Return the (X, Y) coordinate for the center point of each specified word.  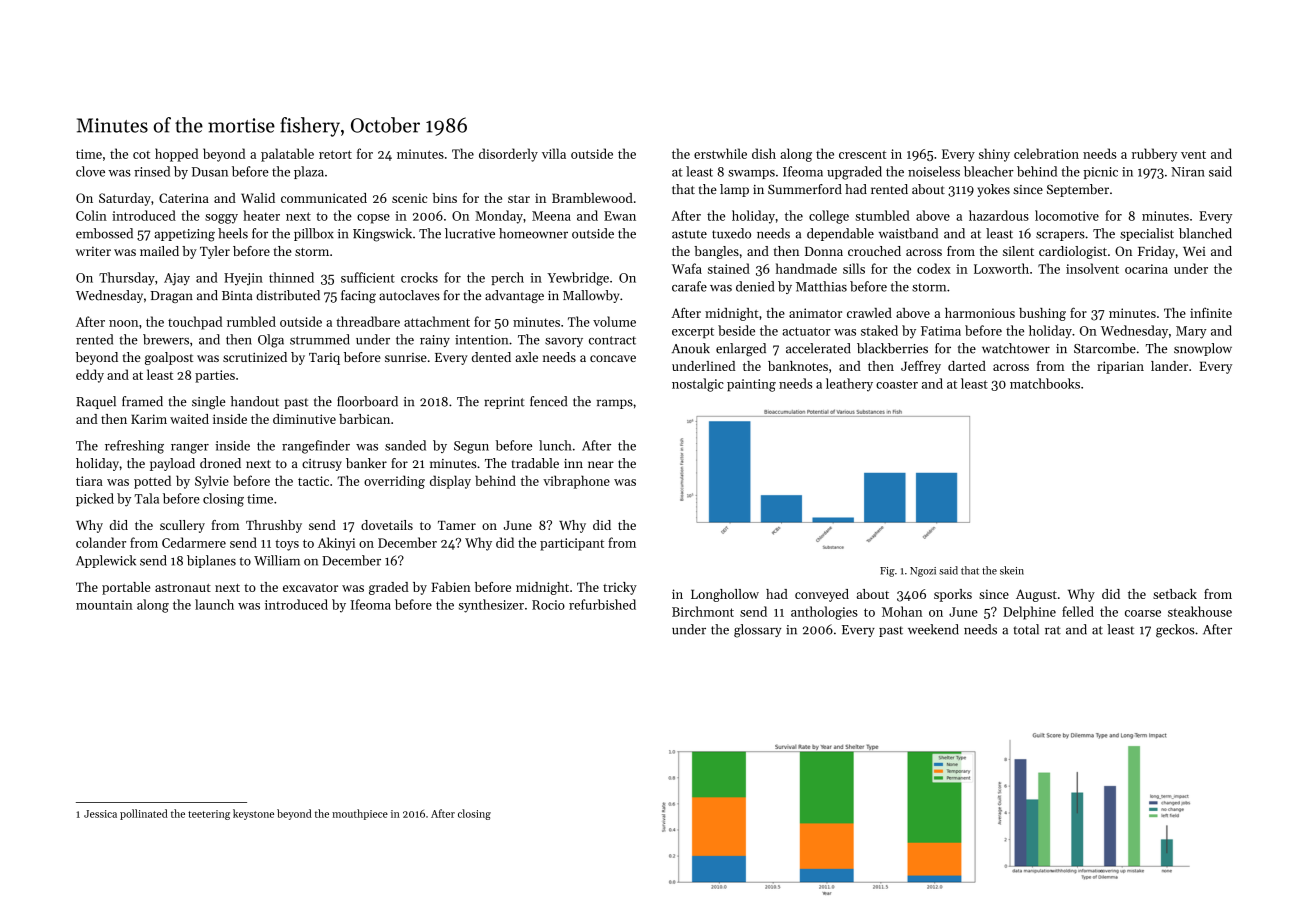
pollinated (144, 814)
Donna (824, 251)
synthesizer (491, 606)
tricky (620, 588)
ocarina (1146, 269)
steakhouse (1200, 611)
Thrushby (274, 526)
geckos (1175, 631)
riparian (1120, 367)
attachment (437, 321)
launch (214, 604)
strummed (320, 339)
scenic (409, 198)
